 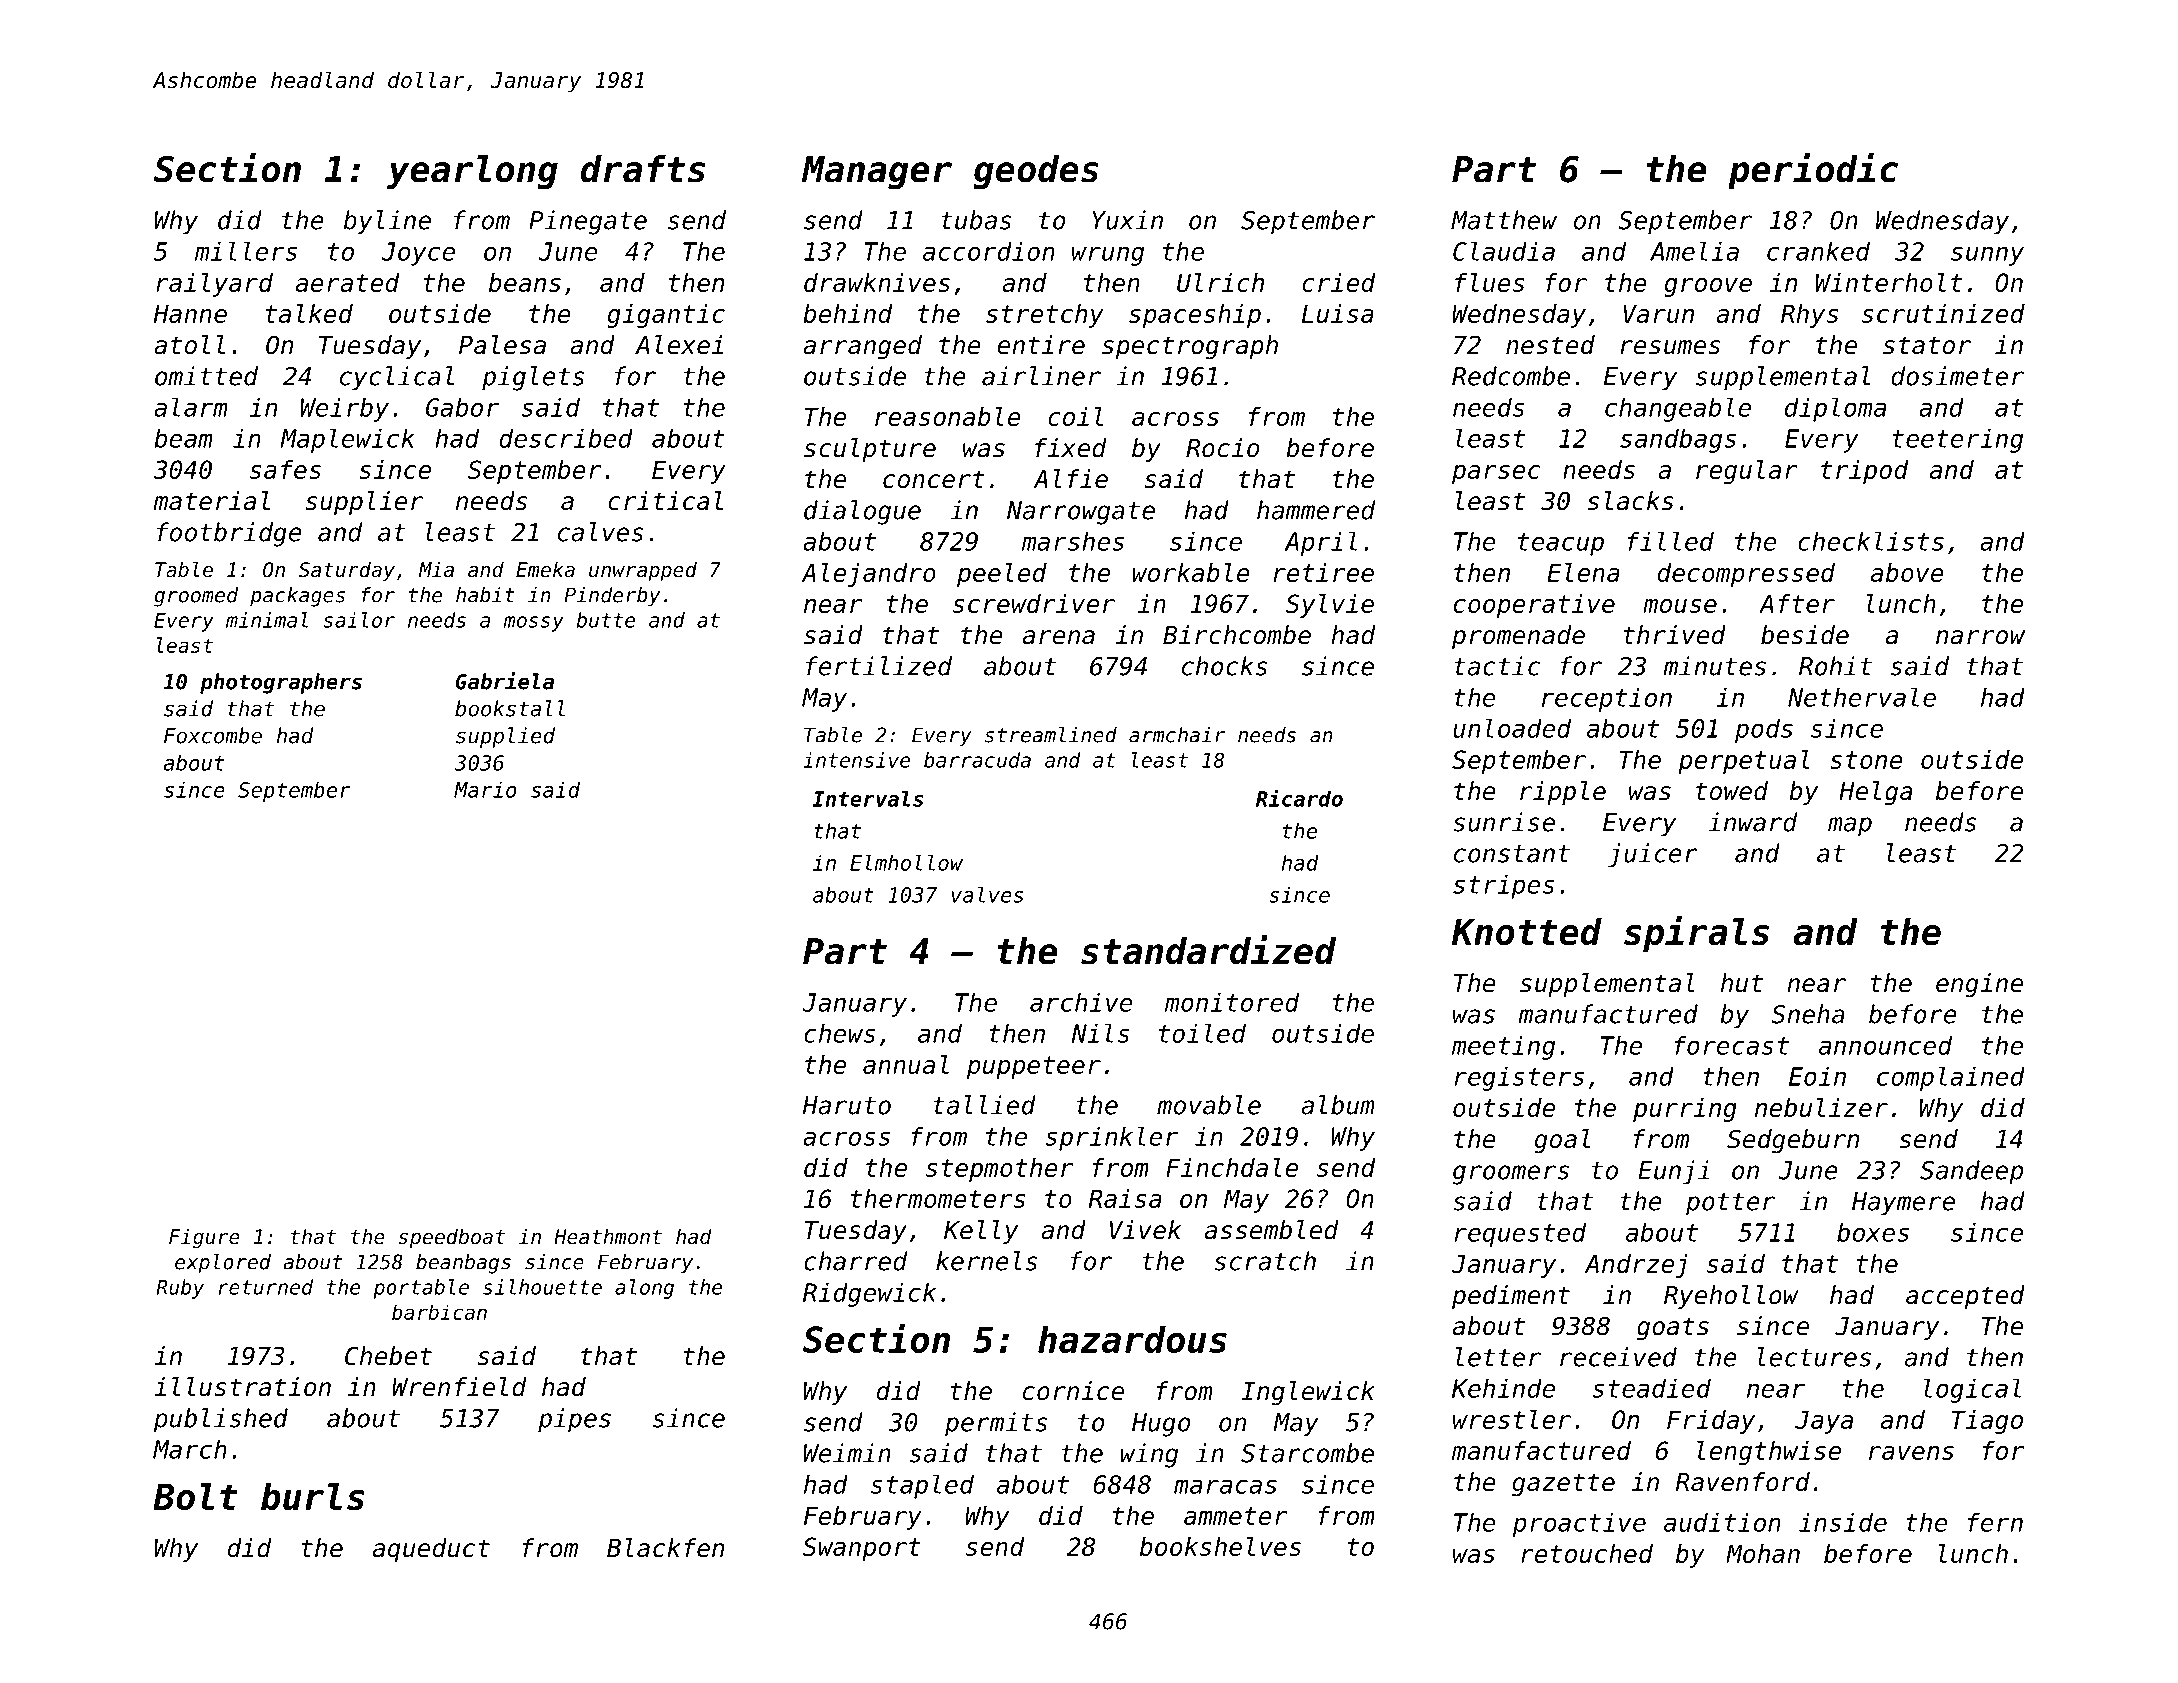 What do you see at coordinates (1232, 1002) in the screenshot?
I see `monitored` at bounding box center [1232, 1002].
